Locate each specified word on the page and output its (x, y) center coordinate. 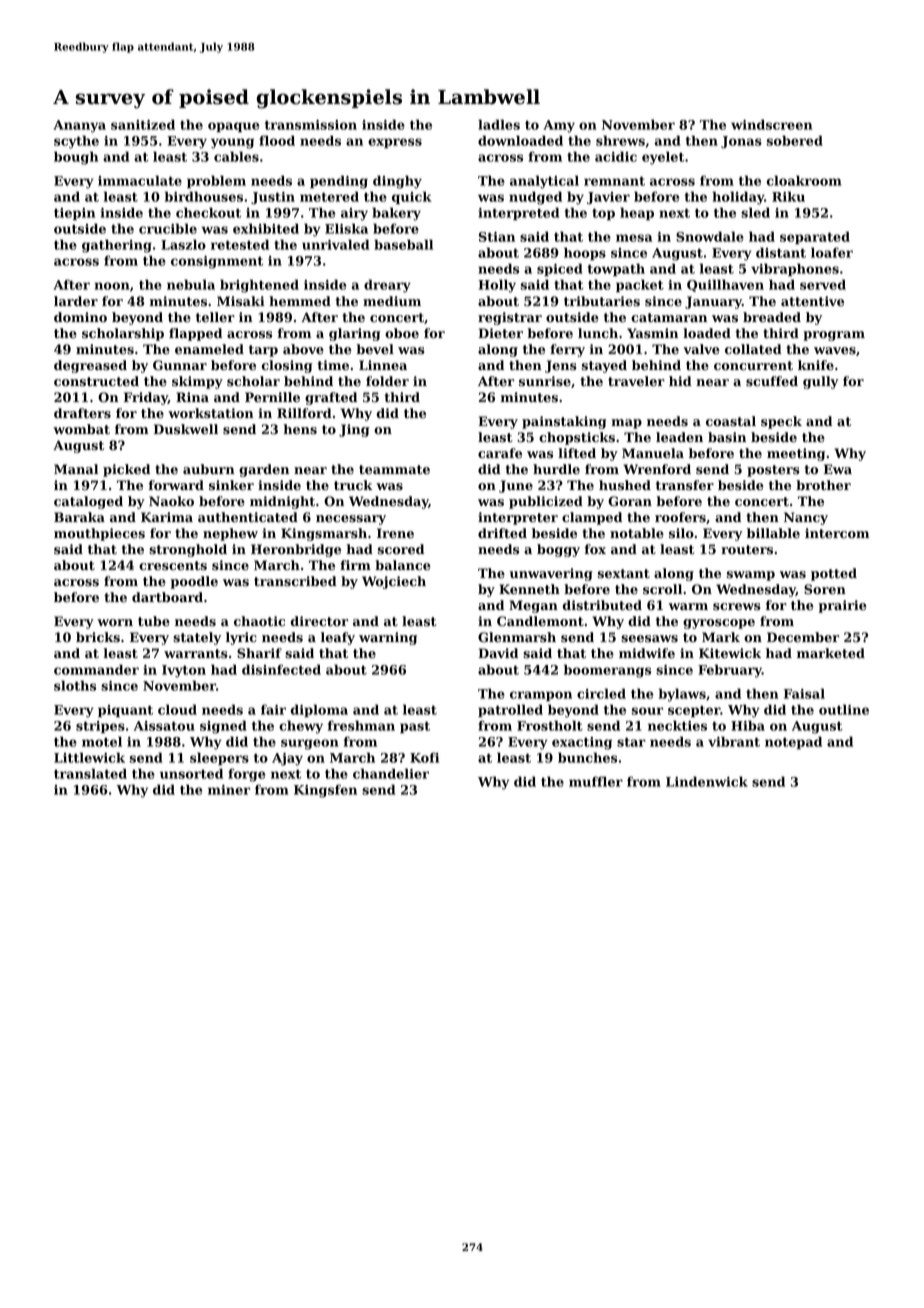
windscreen (771, 124)
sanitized (143, 124)
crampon (541, 696)
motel (102, 741)
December (803, 637)
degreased (90, 366)
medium (392, 301)
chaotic (259, 621)
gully (820, 382)
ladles (499, 124)
